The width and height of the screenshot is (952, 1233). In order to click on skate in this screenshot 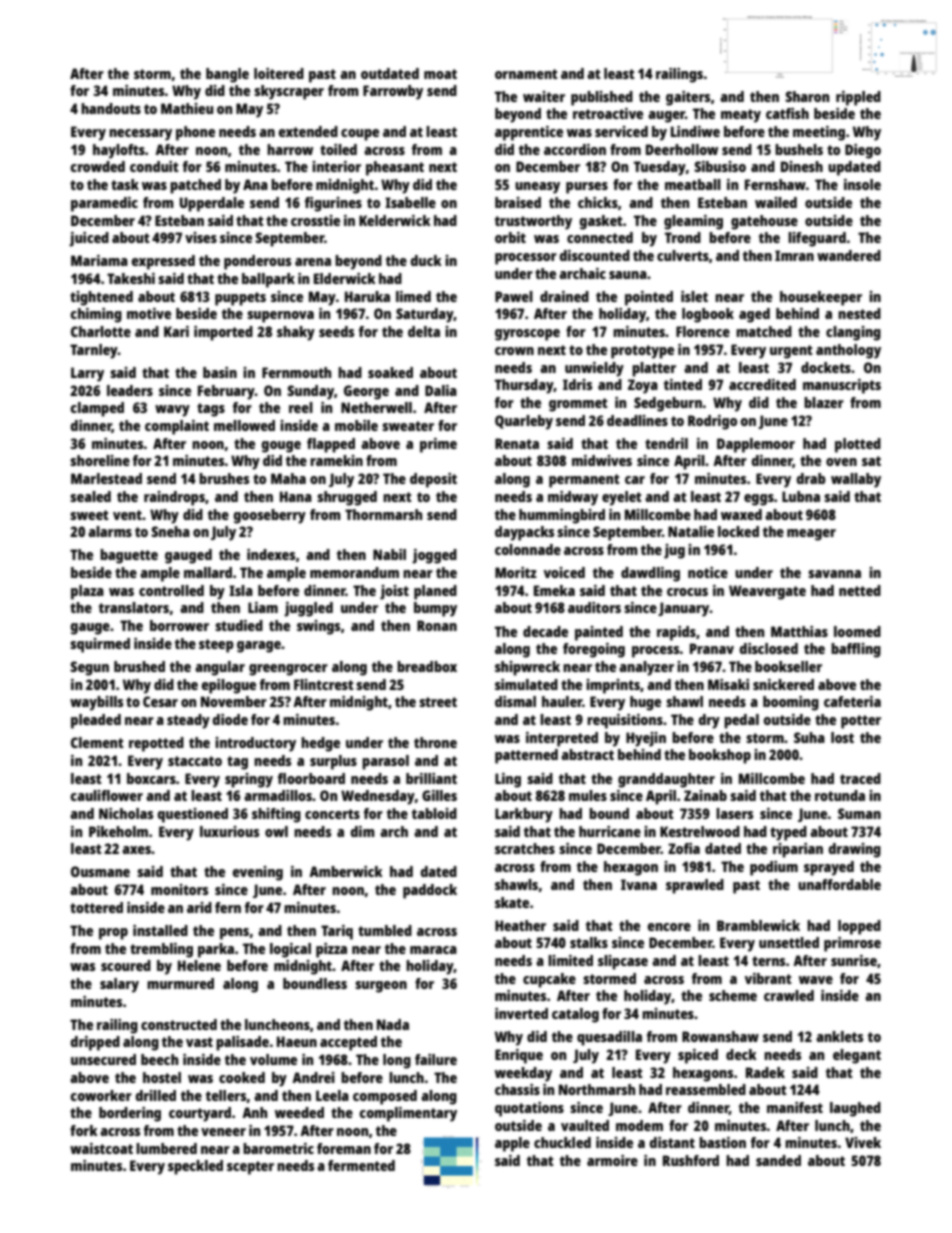, I will do `click(512, 902)`.
